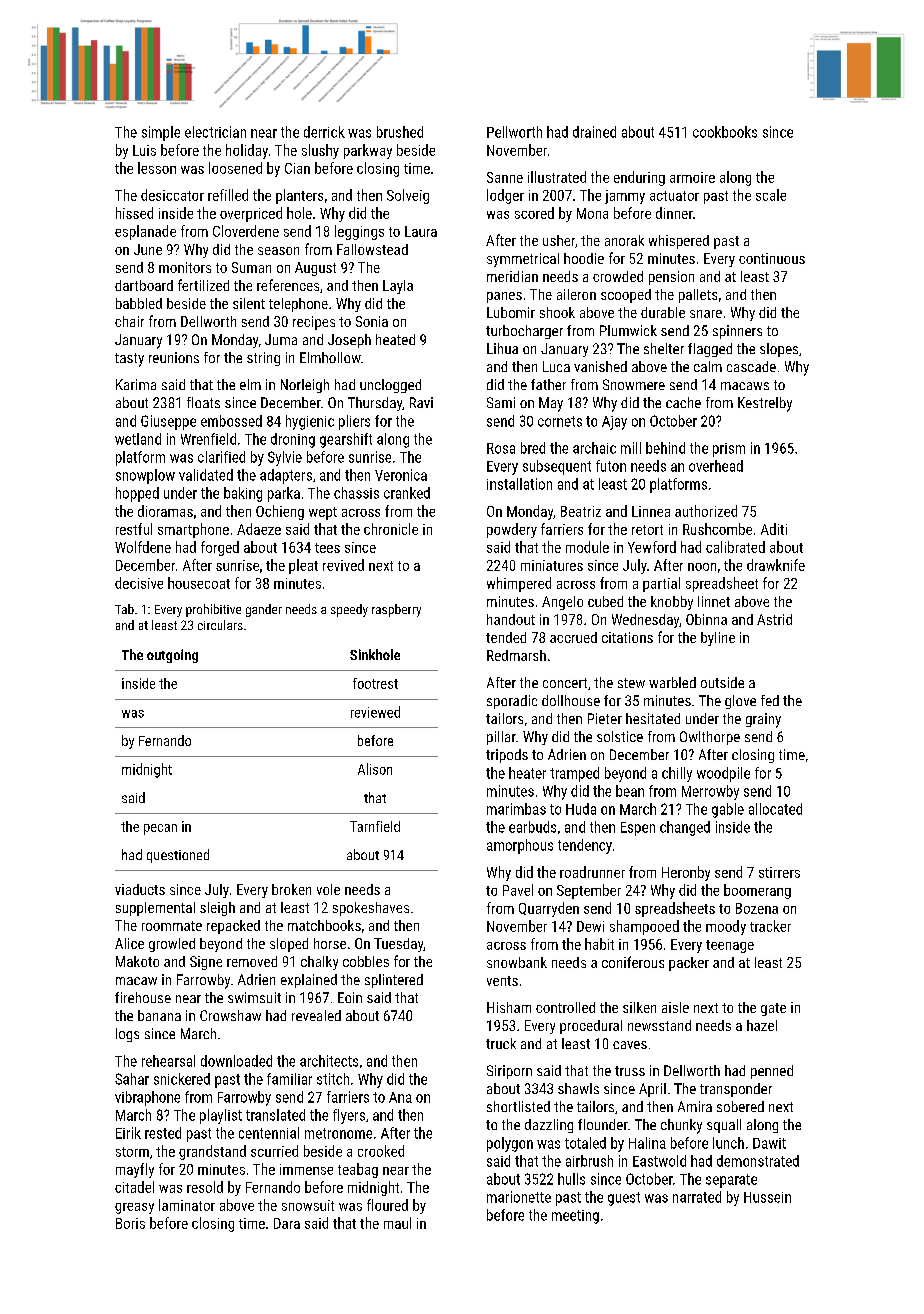  What do you see at coordinates (269, 1133) in the image?
I see `centennial` at bounding box center [269, 1133].
